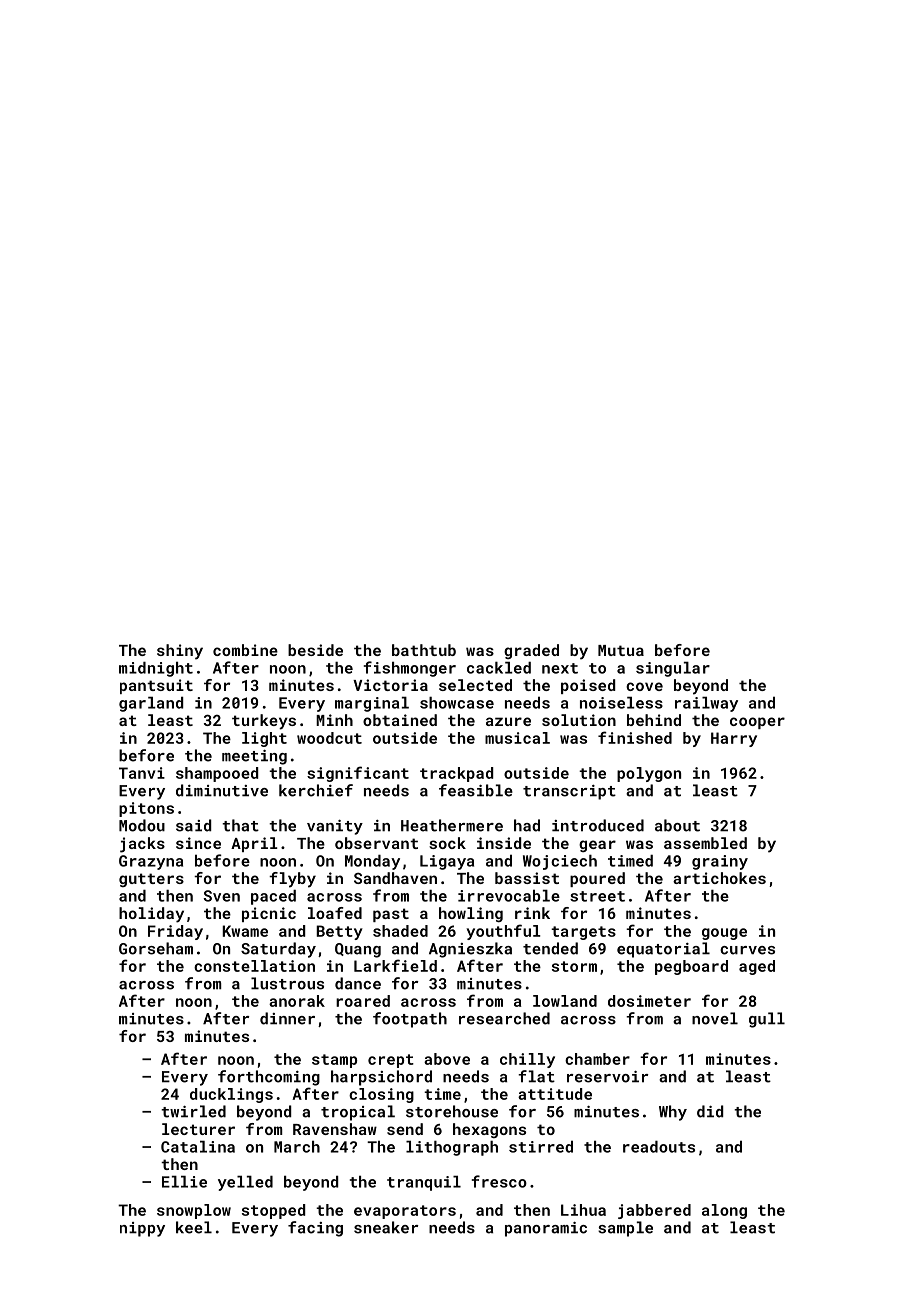  What do you see at coordinates (536, 1076) in the page?
I see `flat` at bounding box center [536, 1076].
